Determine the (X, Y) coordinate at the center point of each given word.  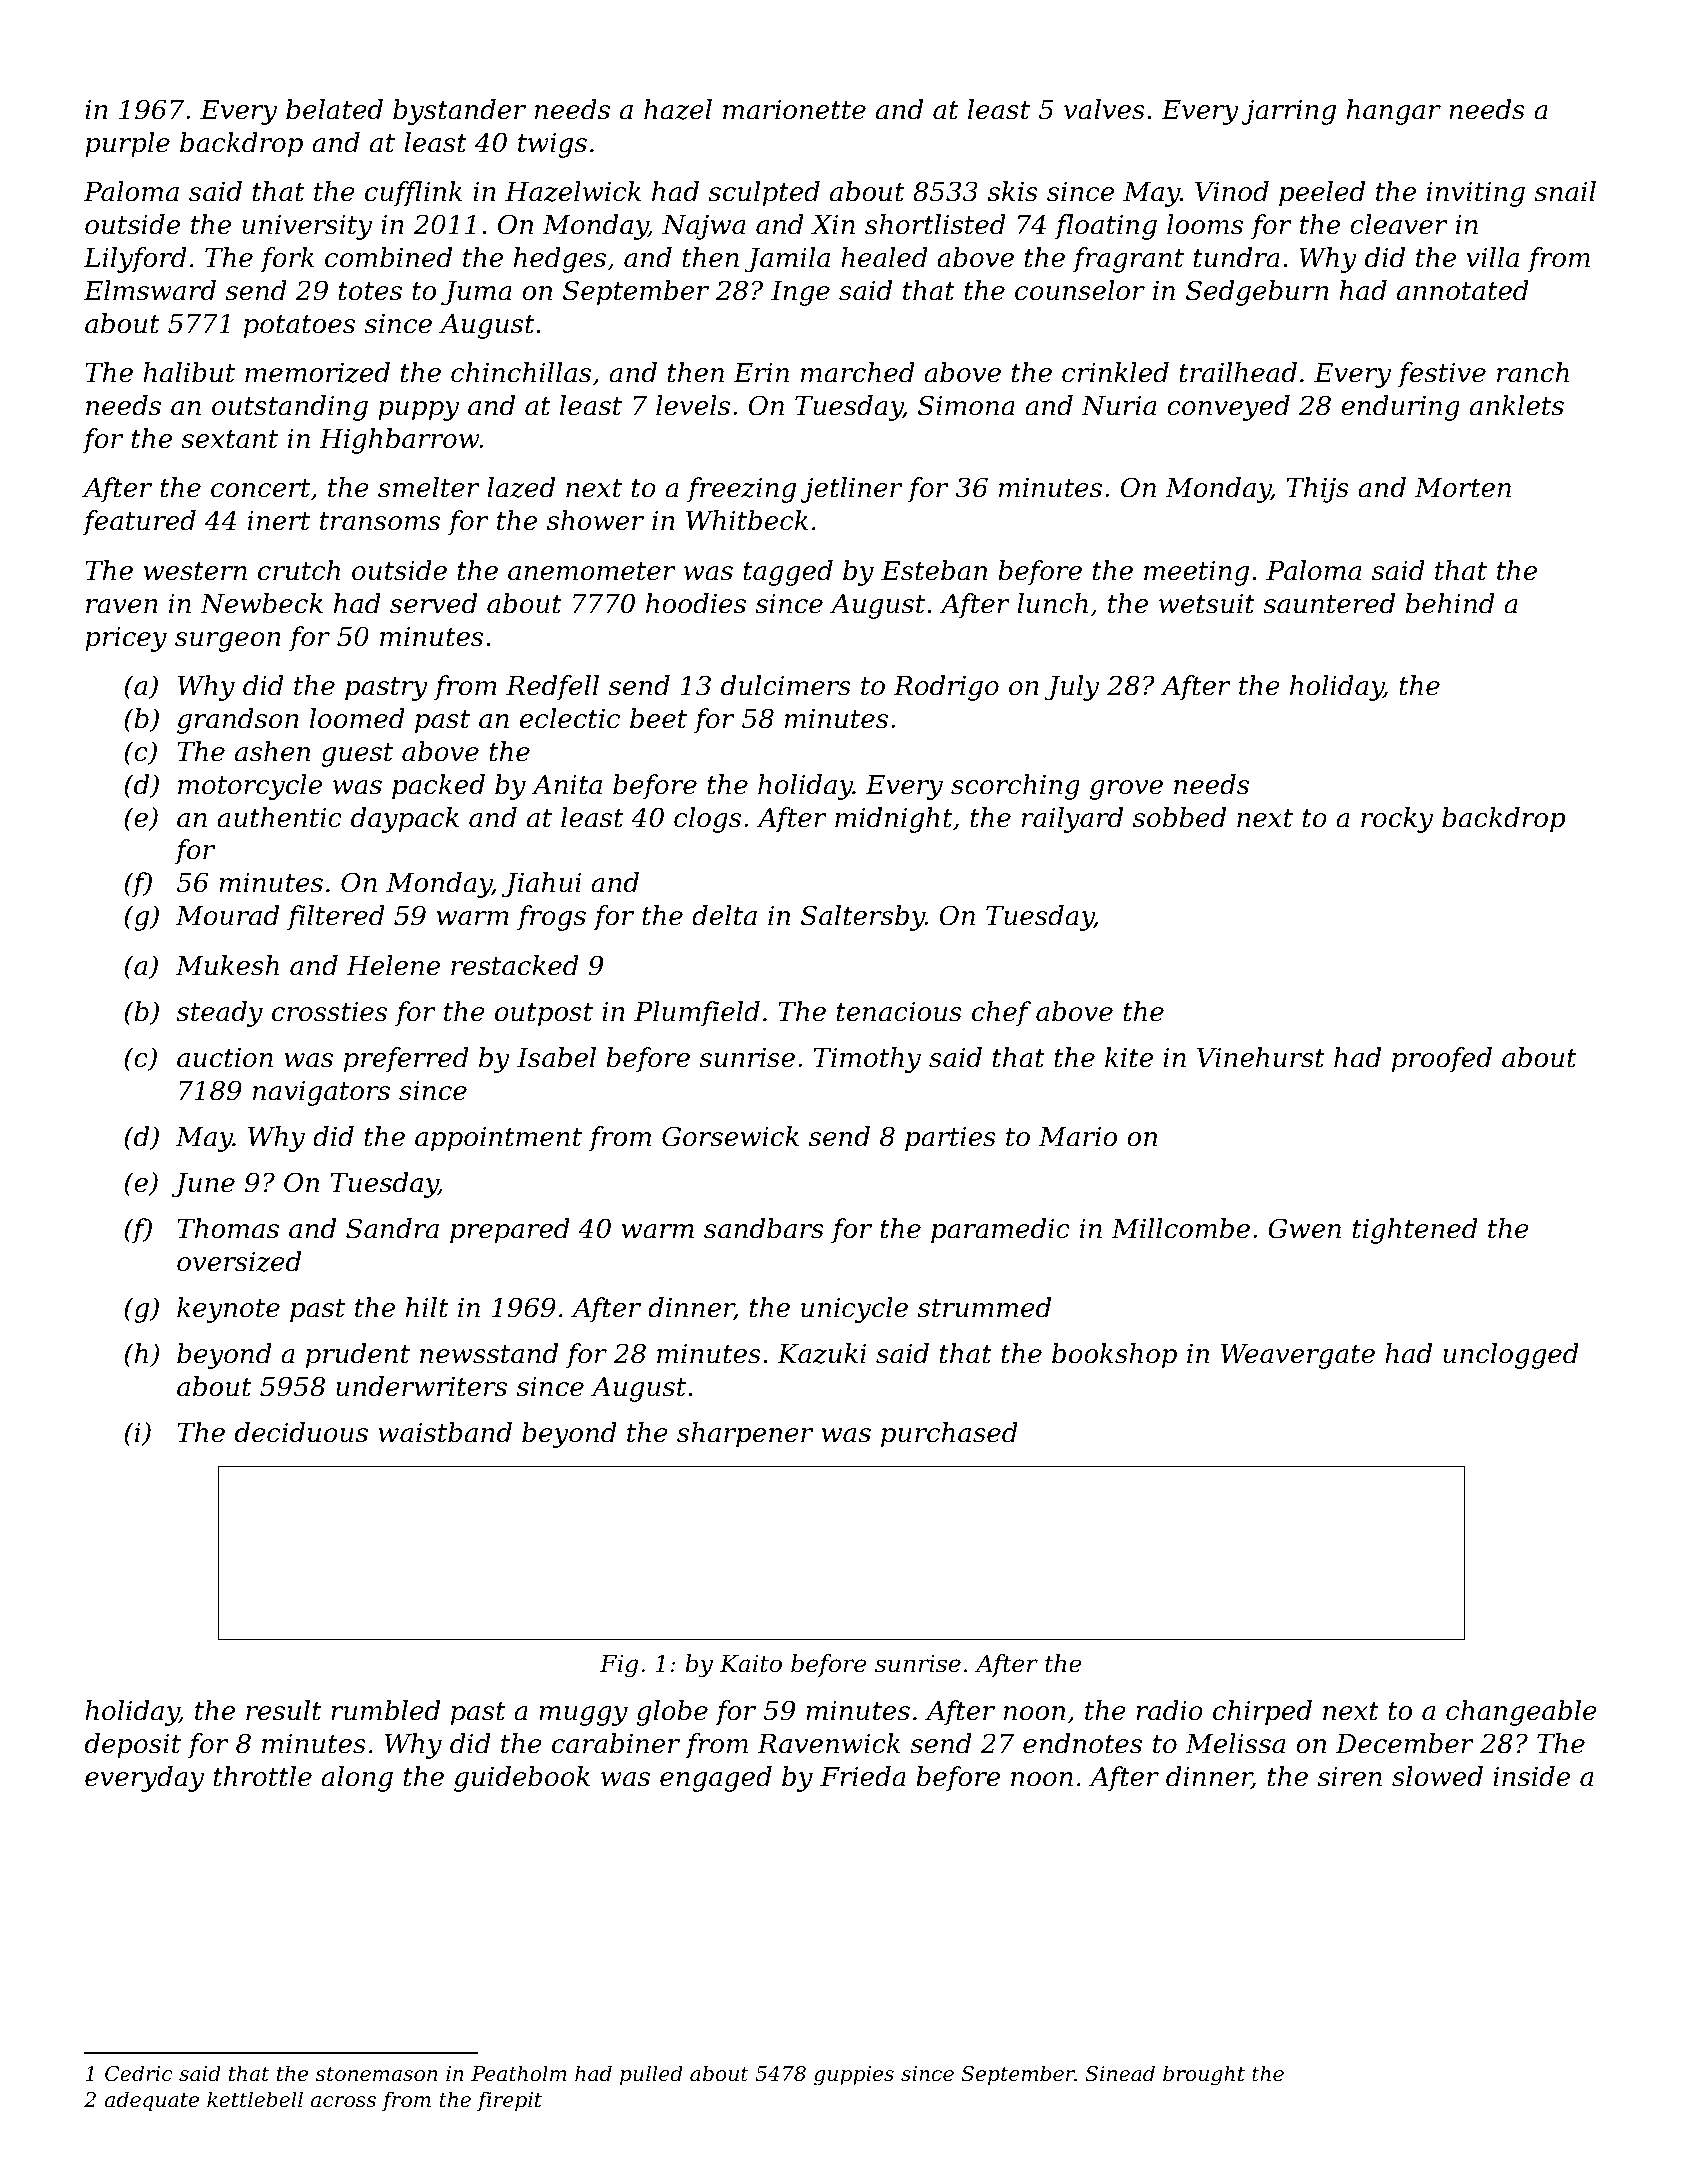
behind (1450, 603)
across (343, 2102)
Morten (1463, 488)
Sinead (1120, 2073)
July (1071, 688)
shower (595, 520)
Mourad (227, 915)
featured (139, 523)
